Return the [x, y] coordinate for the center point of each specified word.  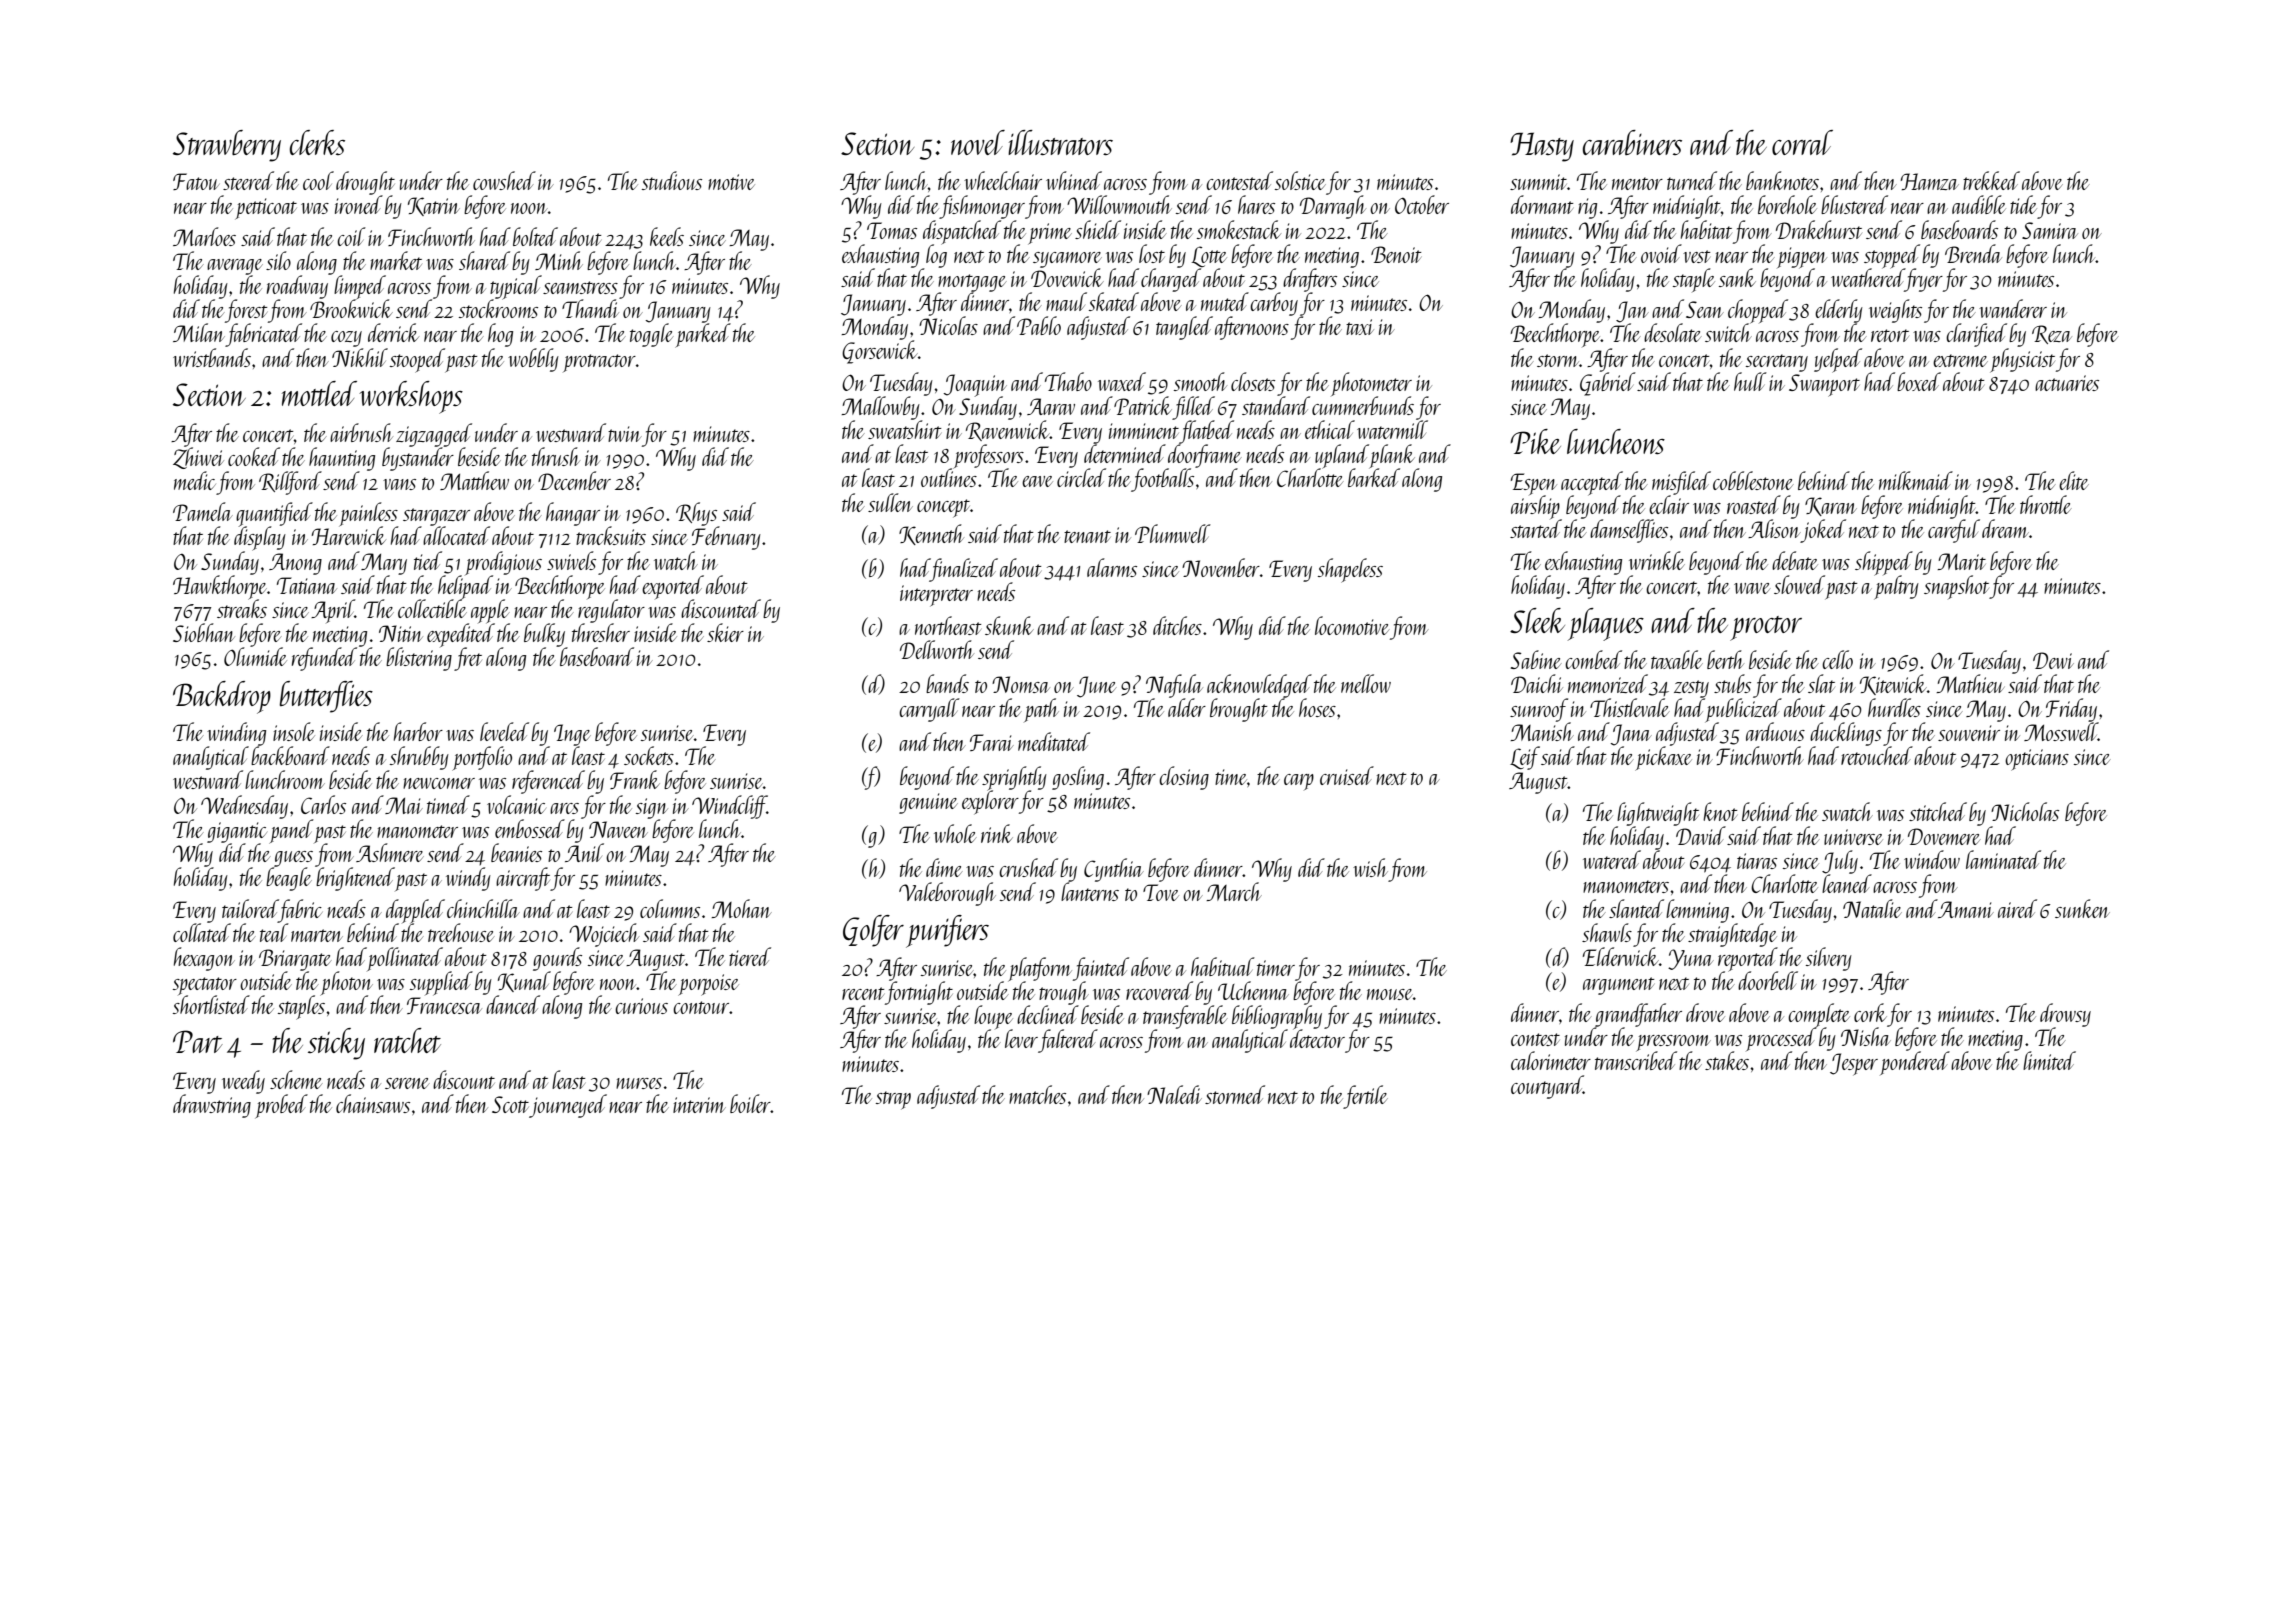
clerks [317, 142]
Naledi [1174, 1094]
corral [1802, 142]
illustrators [1060, 142]
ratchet [407, 1040]
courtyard [1547, 1087]
